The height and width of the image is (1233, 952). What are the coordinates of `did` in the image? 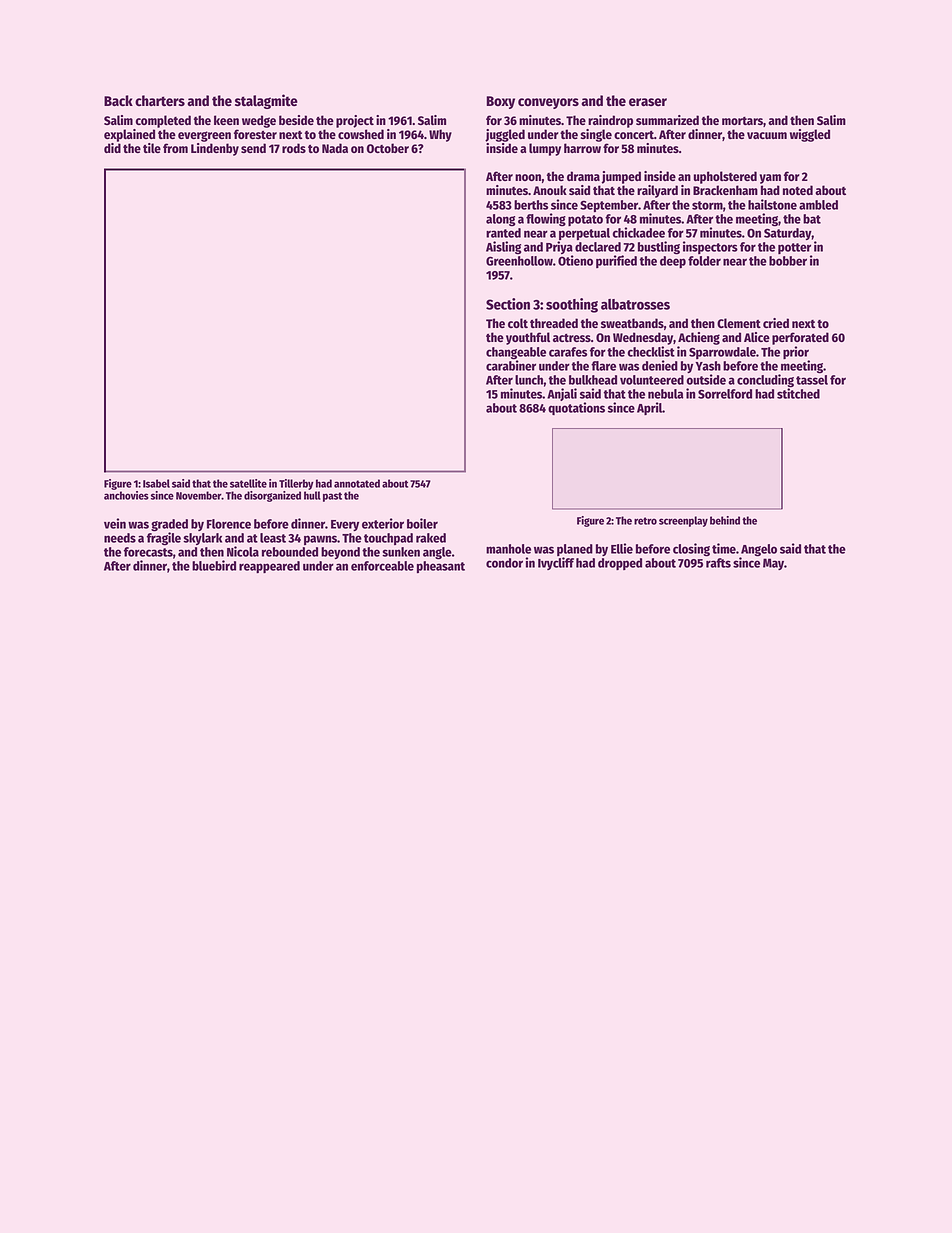 It's located at (112, 148).
